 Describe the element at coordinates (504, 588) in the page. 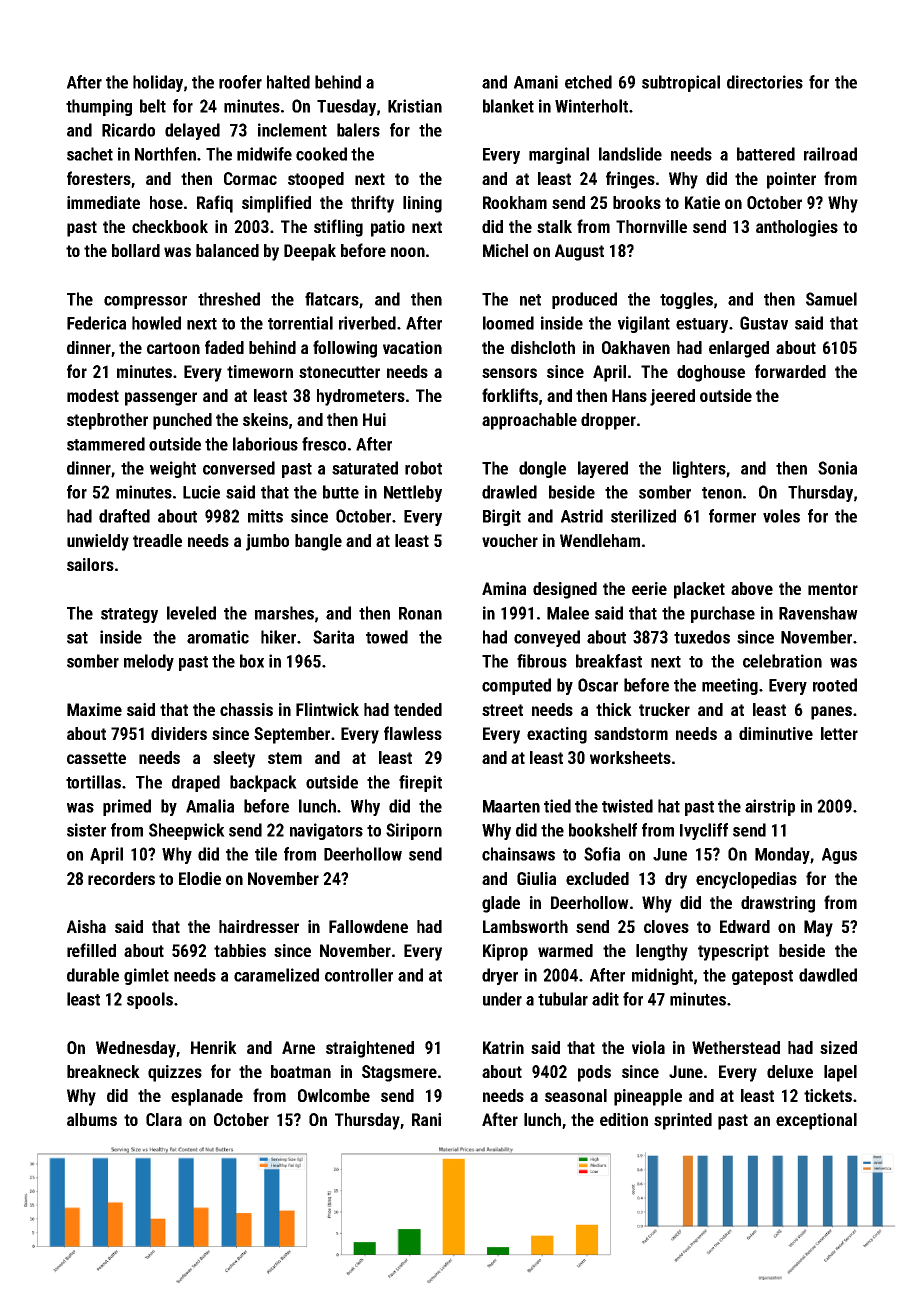

I see `Amina` at that location.
